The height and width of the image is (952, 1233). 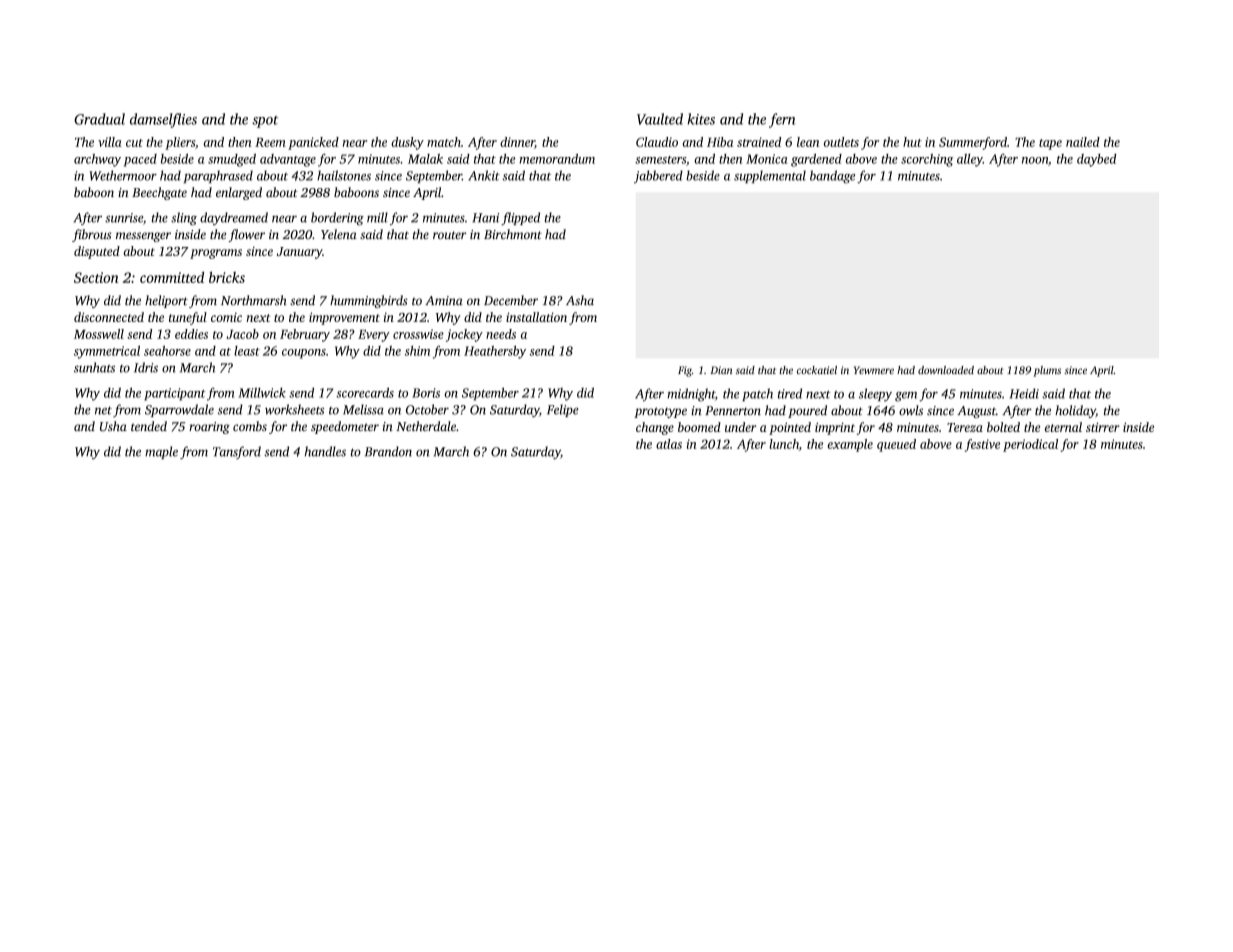 What do you see at coordinates (288, 160) in the image?
I see `advantage` at bounding box center [288, 160].
